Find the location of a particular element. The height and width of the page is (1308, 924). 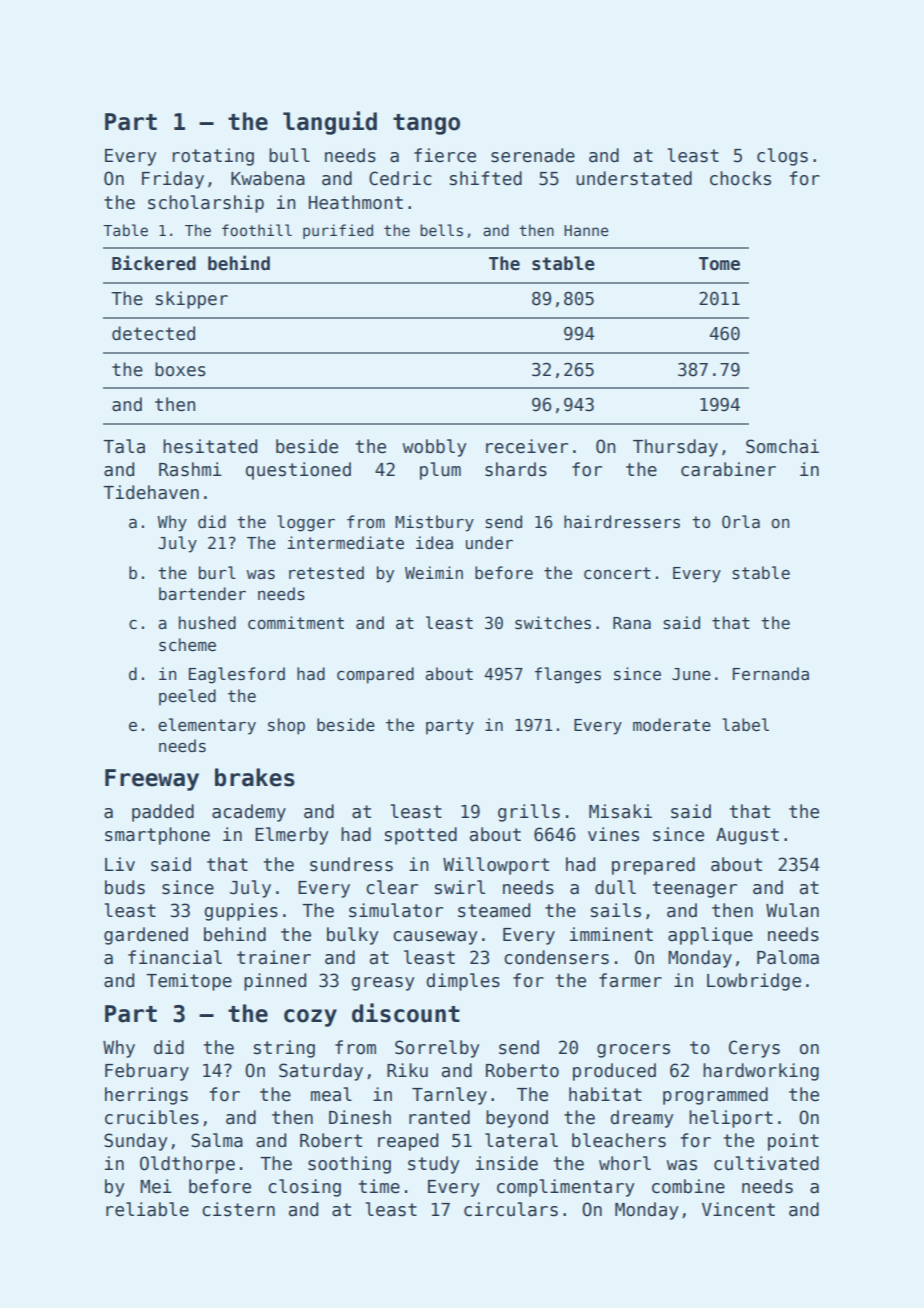

shop is located at coordinates (286, 726).
